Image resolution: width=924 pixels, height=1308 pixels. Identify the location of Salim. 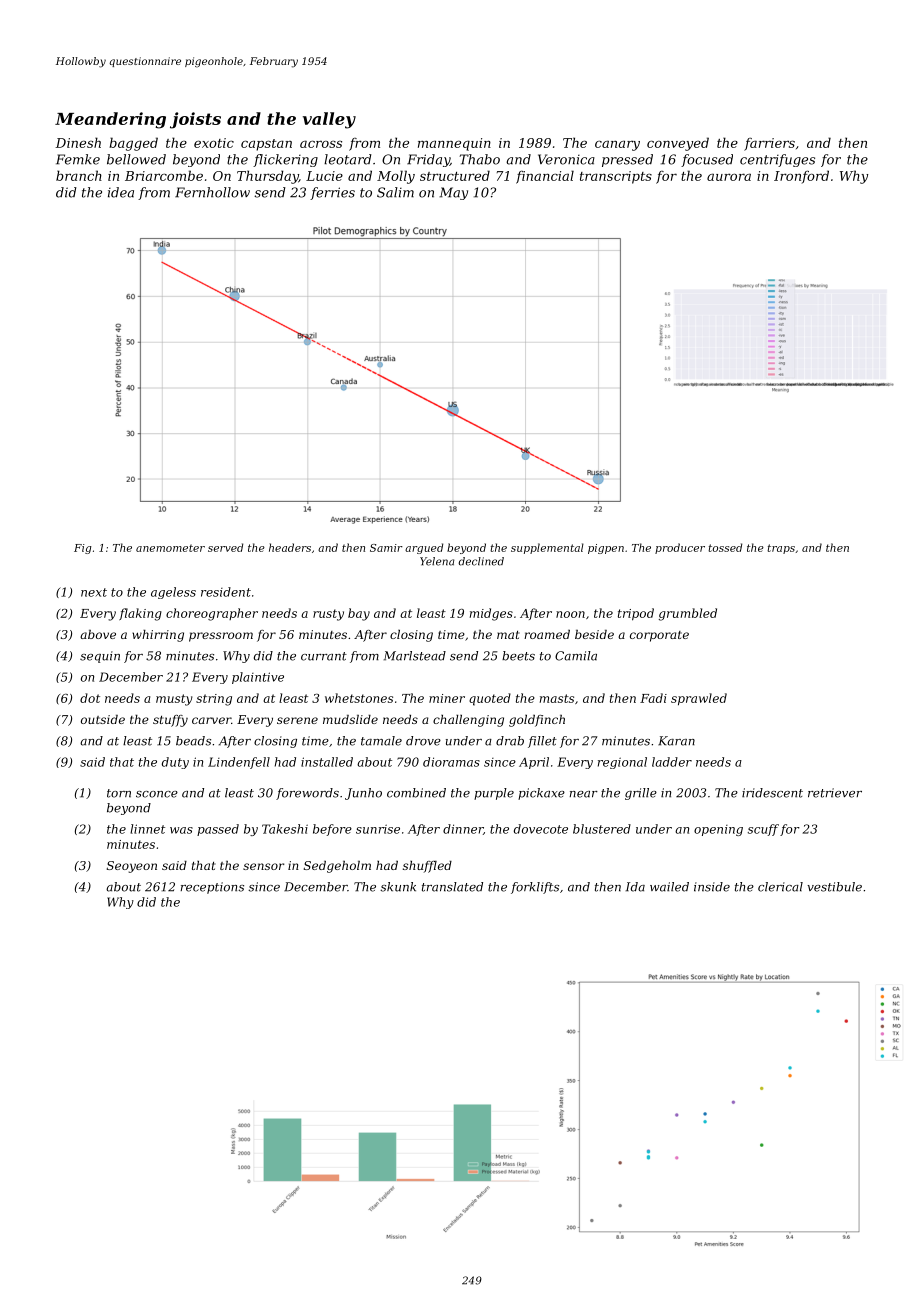
(395, 192).
